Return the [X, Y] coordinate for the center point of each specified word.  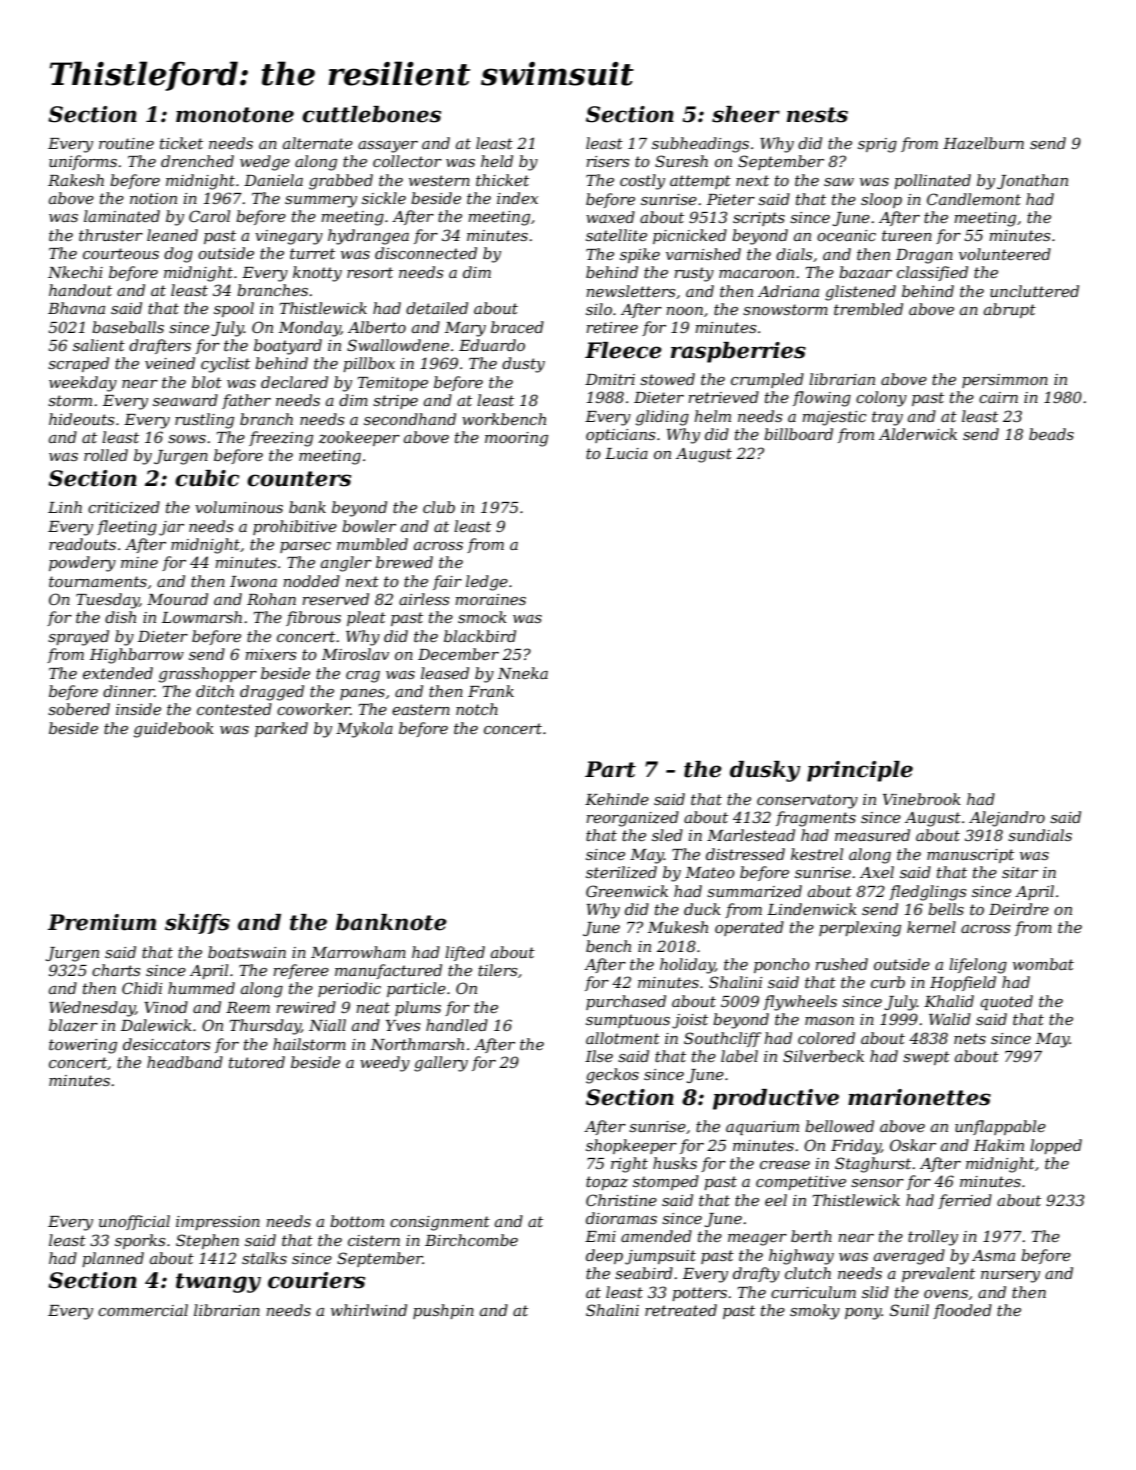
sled [667, 835]
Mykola [364, 730]
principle [860, 771]
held [497, 161]
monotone [235, 115]
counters [299, 479]
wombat [1043, 964]
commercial [143, 1310]
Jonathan [1032, 181]
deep [604, 1256]
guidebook [174, 730]
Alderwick [918, 434]
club [439, 507]
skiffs [197, 924]
